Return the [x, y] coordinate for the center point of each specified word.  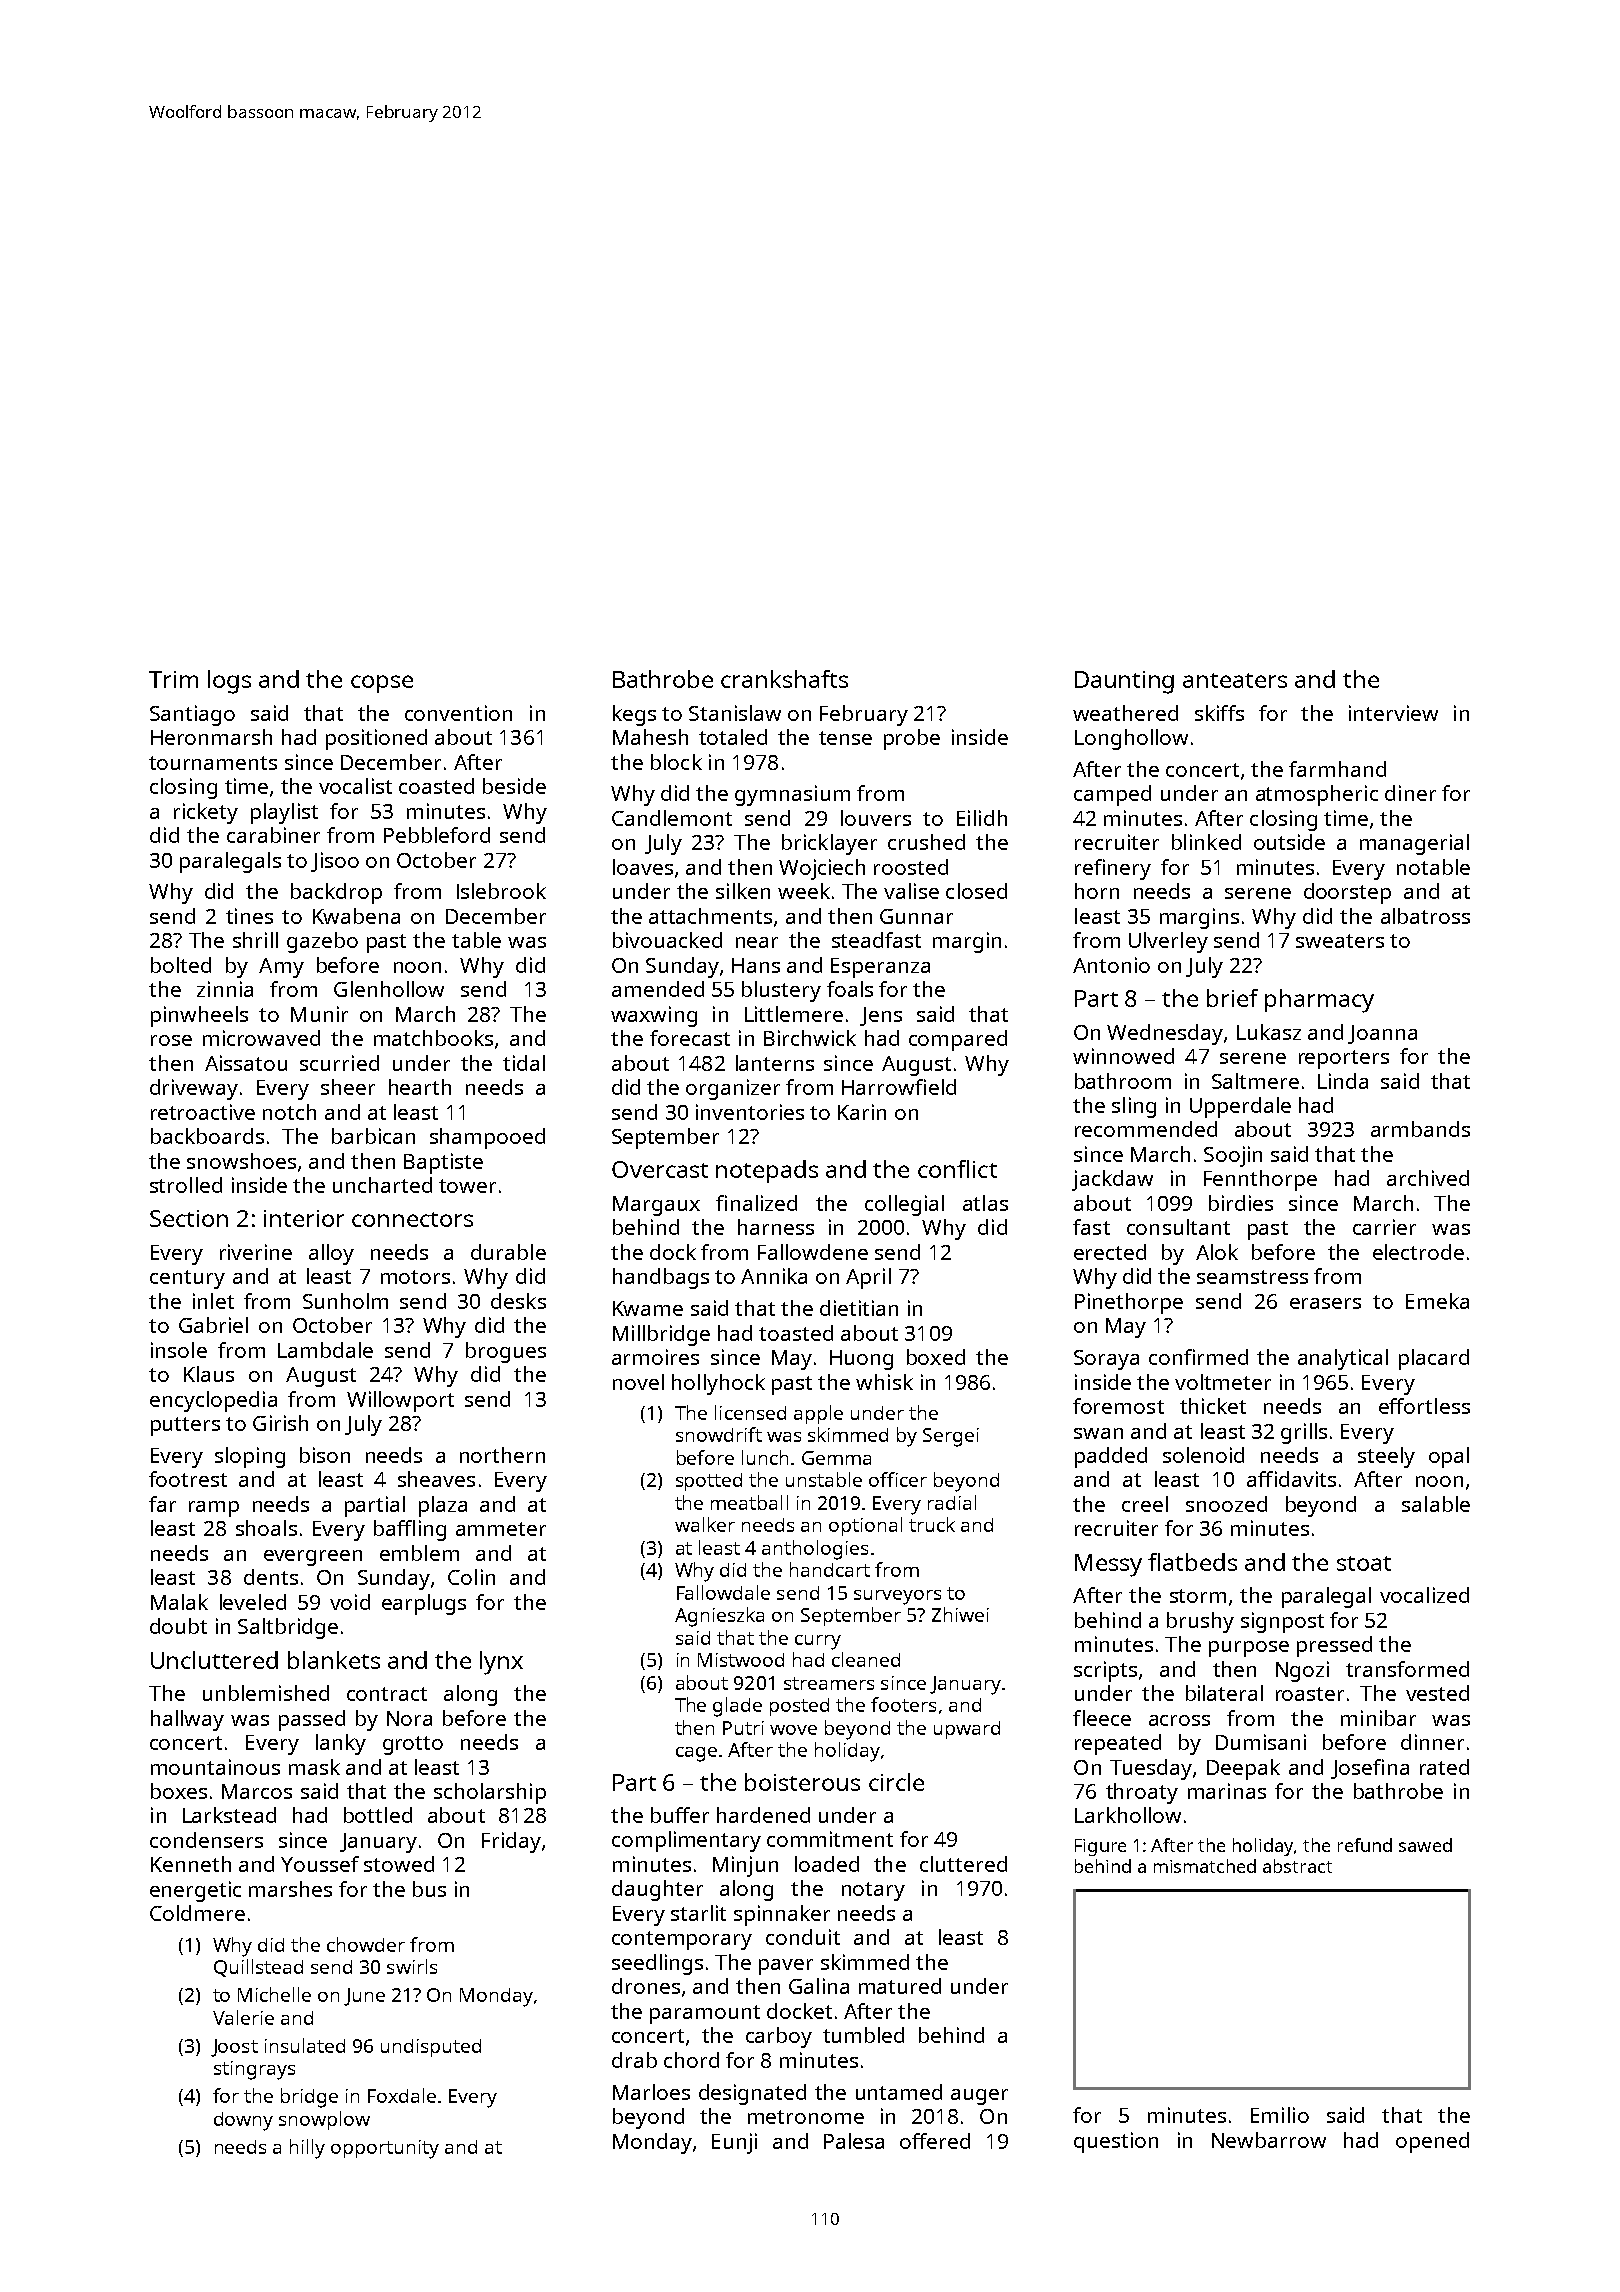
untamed [899, 2092]
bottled [378, 1815]
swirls [412, 1966]
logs [229, 682]
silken [743, 891]
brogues [506, 1352]
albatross [1425, 916]
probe [912, 739]
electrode [1418, 1252]
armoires [655, 1357]
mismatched [1205, 1866]
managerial [1414, 844]
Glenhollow [389, 989]
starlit [698, 1913]
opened [1432, 2142]
